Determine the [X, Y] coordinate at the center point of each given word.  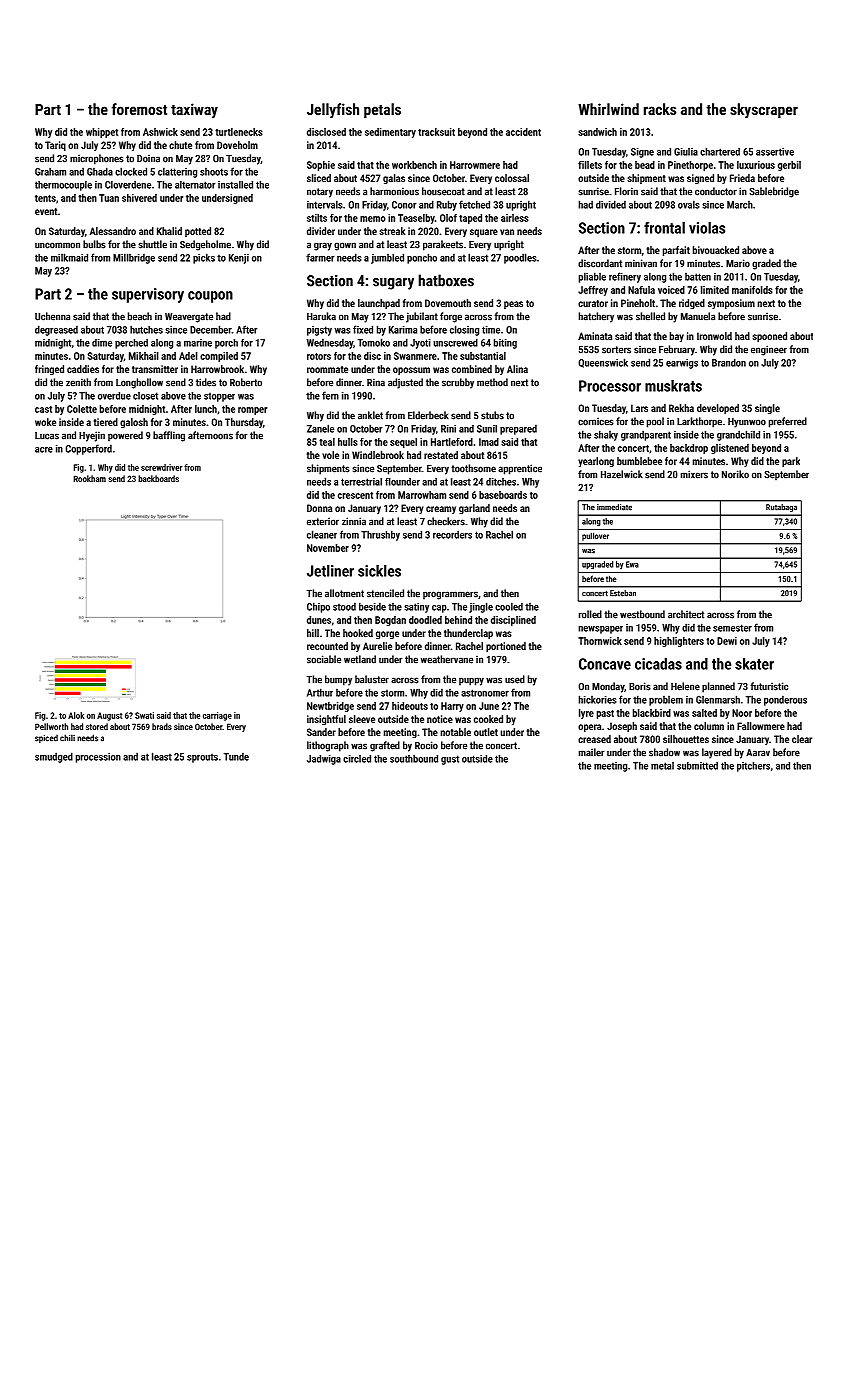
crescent [355, 495]
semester [732, 628]
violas [707, 228]
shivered [139, 198]
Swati [144, 715]
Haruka [321, 316]
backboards [158, 478]
